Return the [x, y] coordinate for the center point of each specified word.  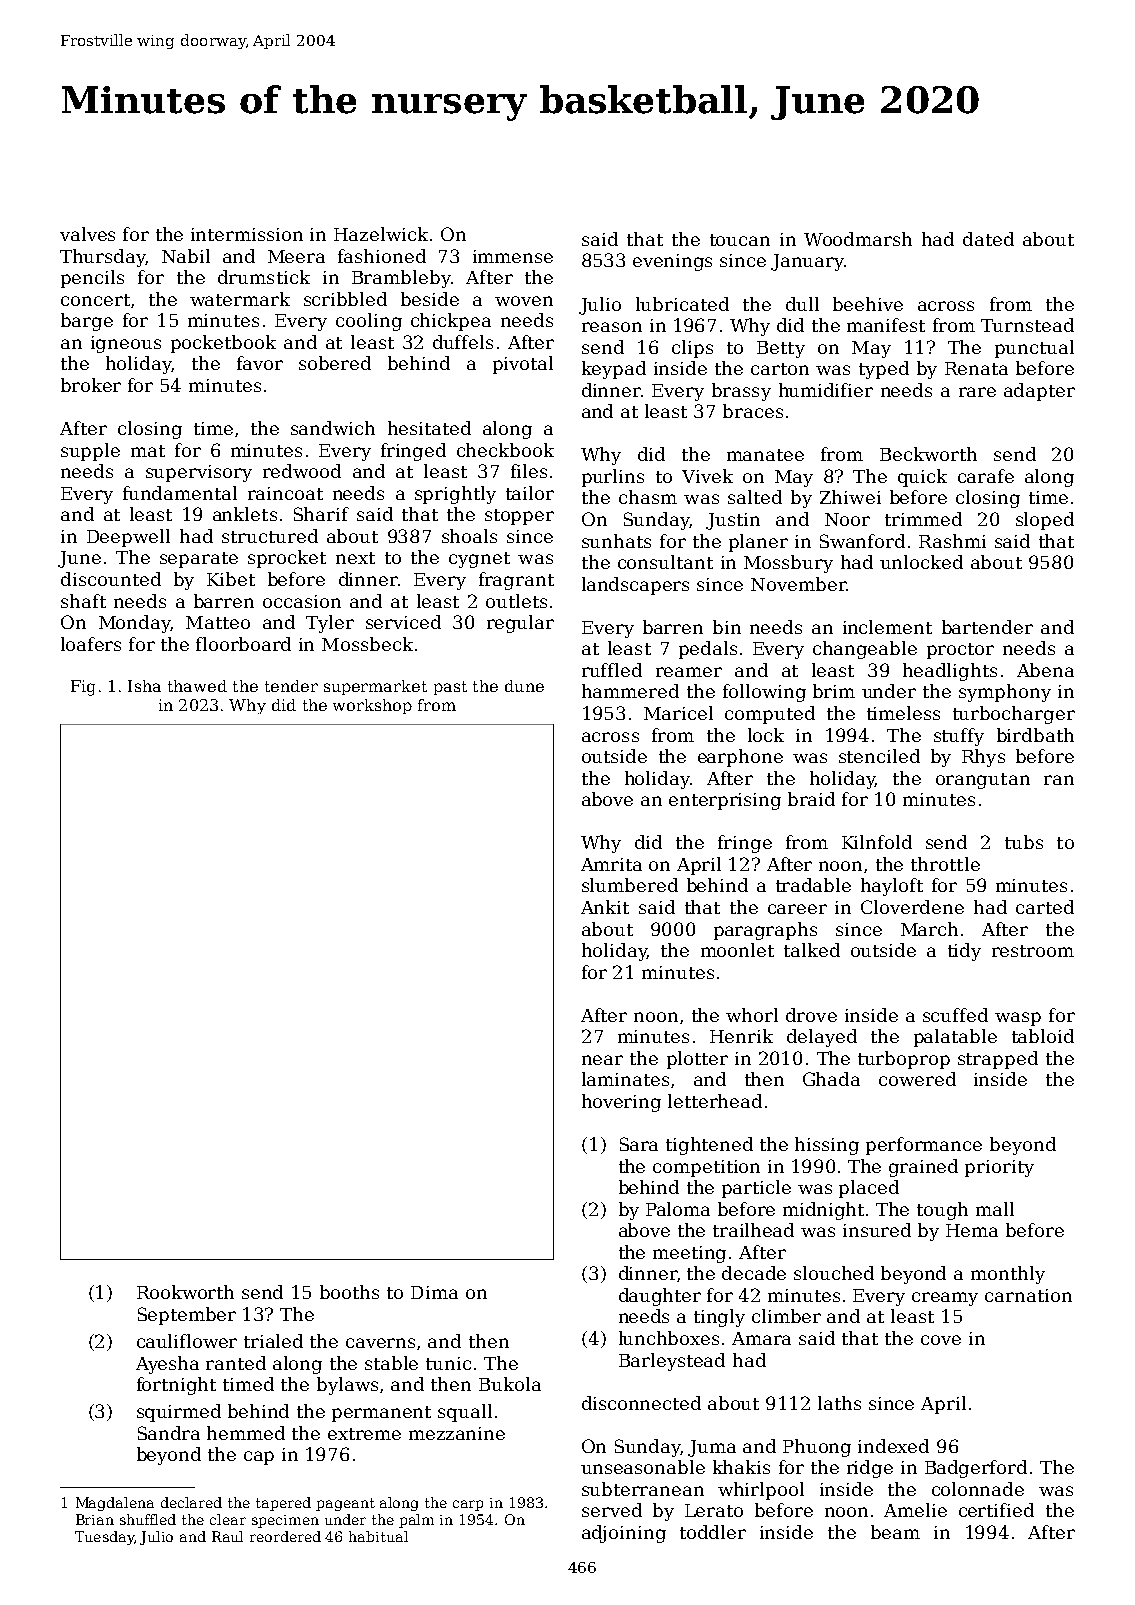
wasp [1018, 1019]
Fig [83, 688]
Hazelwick [381, 234]
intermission [247, 234]
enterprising [725, 801]
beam [895, 1532]
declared [191, 1502]
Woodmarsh [858, 239]
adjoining [624, 1534]
